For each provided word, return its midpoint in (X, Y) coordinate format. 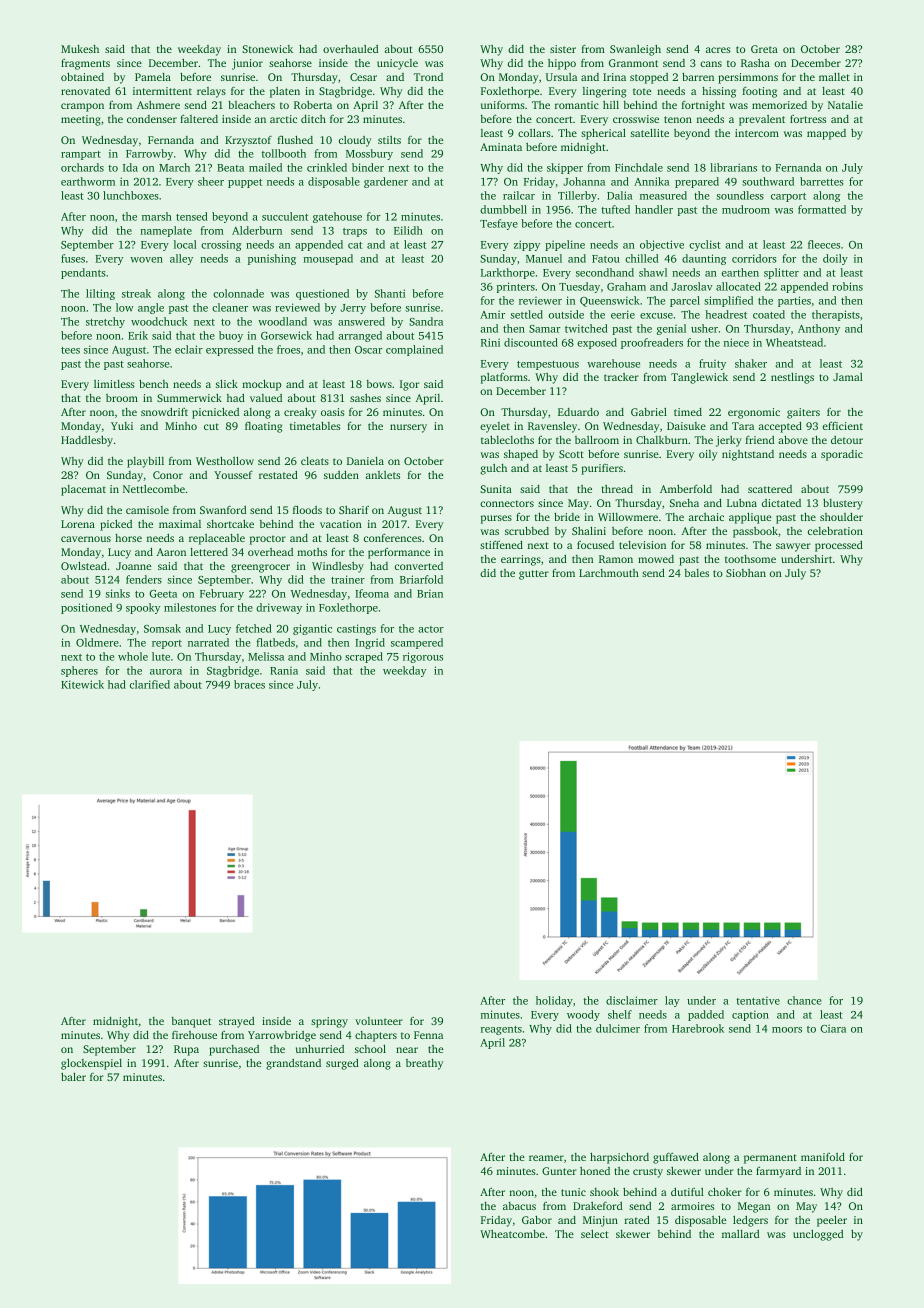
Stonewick (267, 49)
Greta (764, 49)
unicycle (397, 64)
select (595, 1233)
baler (73, 1076)
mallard (741, 1234)
